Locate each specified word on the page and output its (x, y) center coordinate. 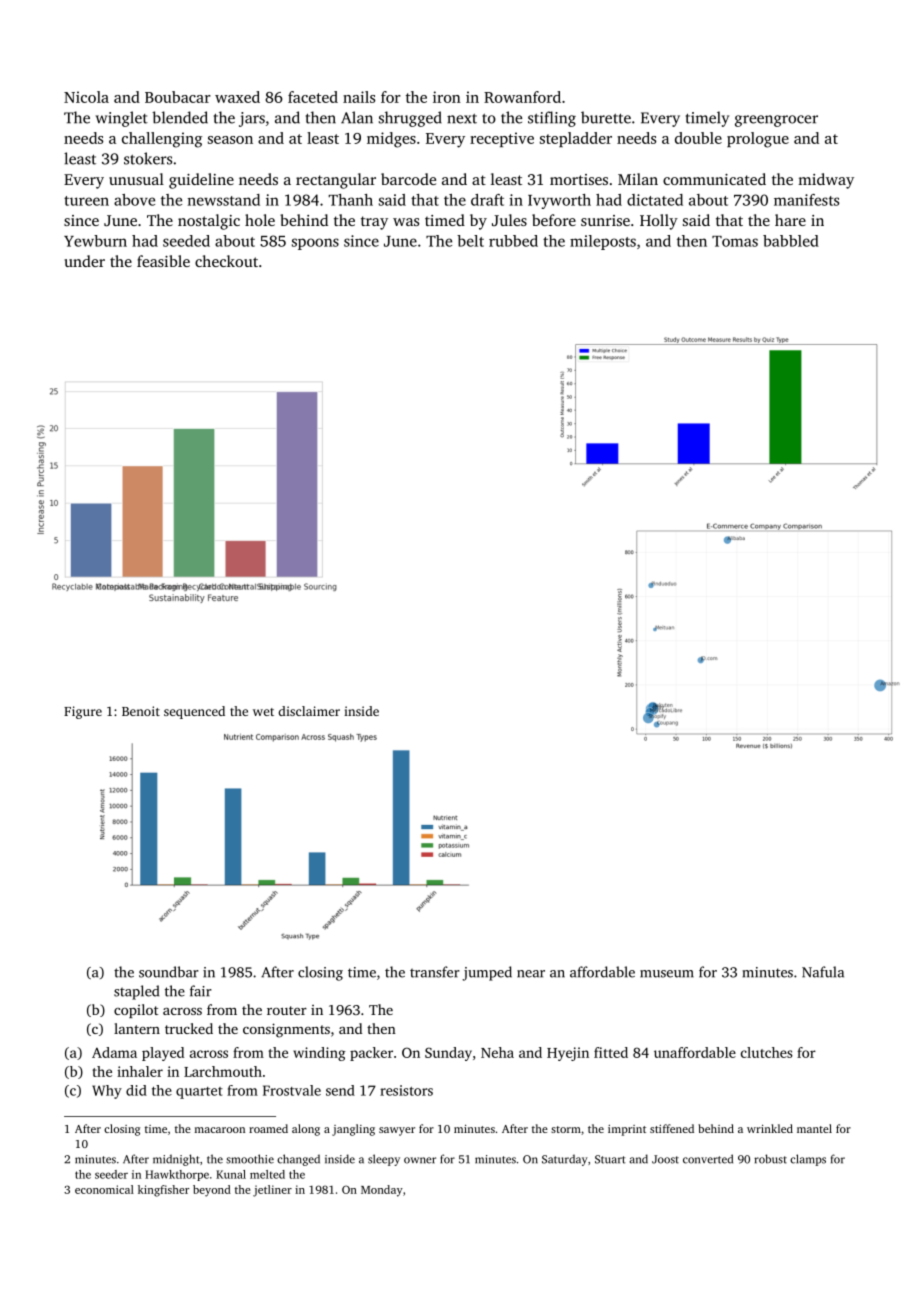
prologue (758, 140)
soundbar (169, 972)
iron (447, 97)
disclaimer (309, 711)
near (531, 974)
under (85, 261)
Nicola (86, 97)
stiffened (672, 1128)
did (136, 1090)
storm (566, 1129)
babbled (791, 241)
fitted (611, 1052)
